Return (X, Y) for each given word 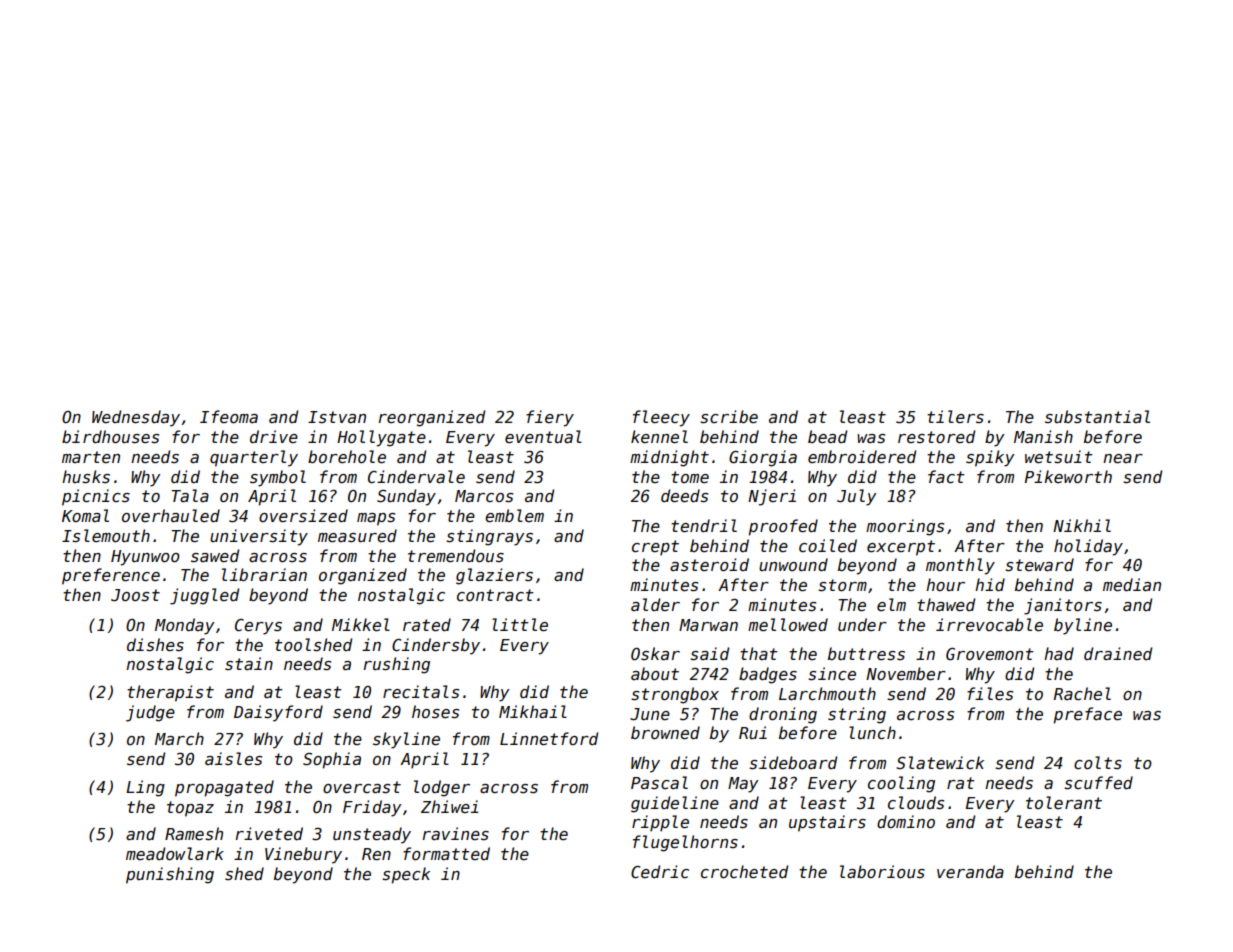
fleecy (661, 418)
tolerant (1064, 802)
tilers (955, 417)
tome (690, 477)
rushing (396, 665)
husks (86, 477)
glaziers (494, 576)
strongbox (675, 695)
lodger (442, 788)
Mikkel (361, 624)
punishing (170, 875)
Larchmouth (827, 693)
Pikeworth (1068, 476)
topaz (190, 809)
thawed (946, 605)
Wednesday (136, 418)
